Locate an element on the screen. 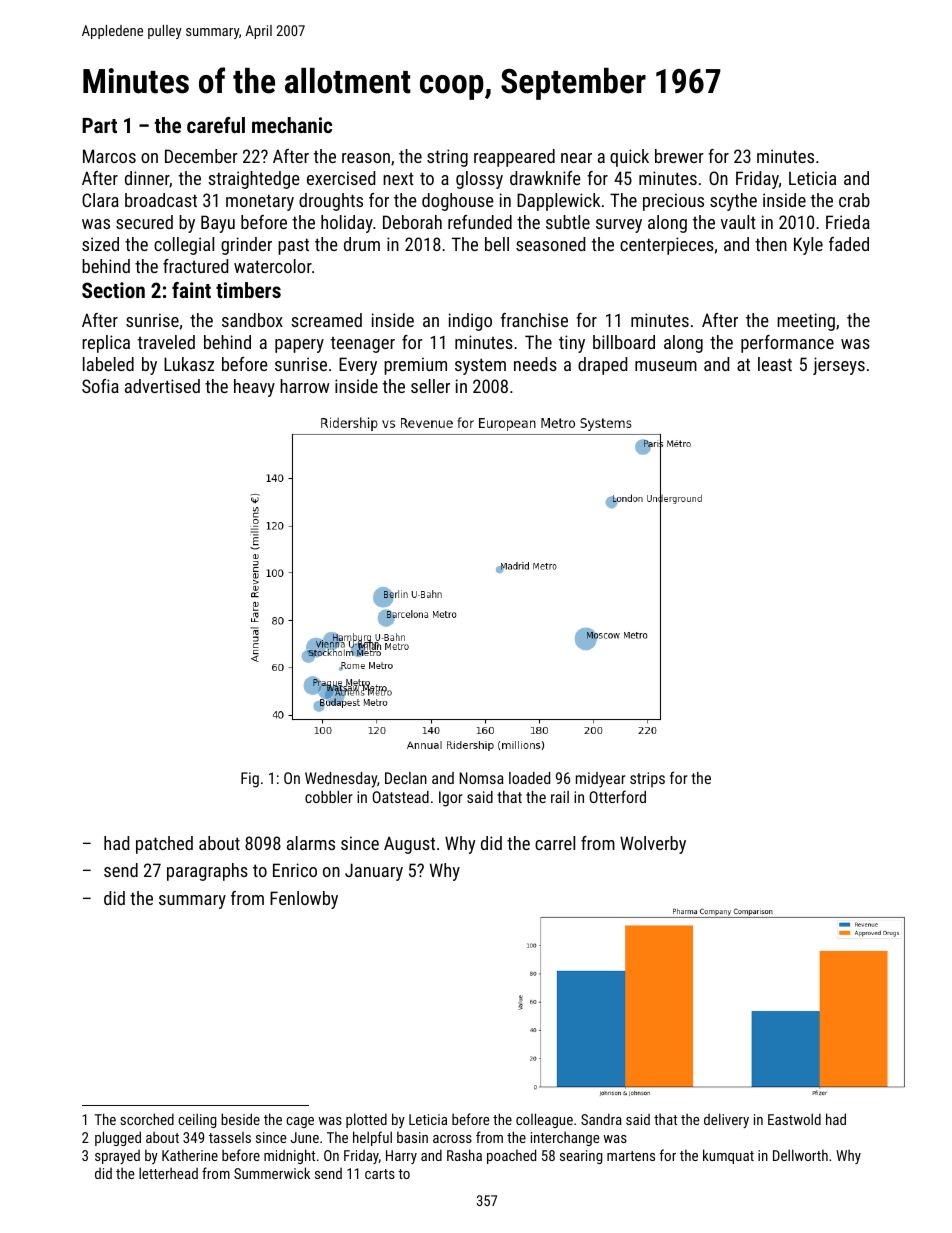 This screenshot has width=952, height=1233. bell is located at coordinates (497, 244).
